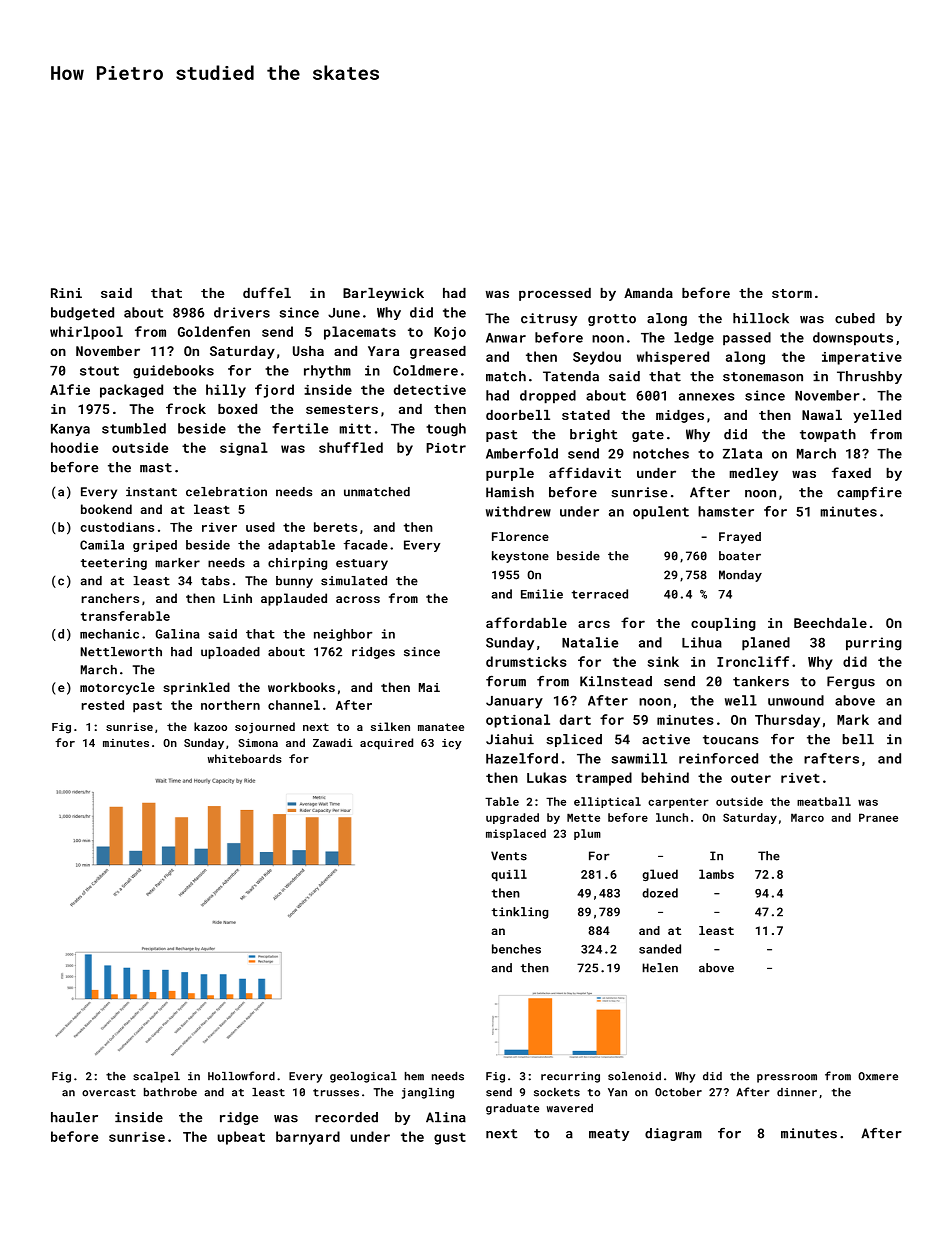  I want to click on trusses, so click(336, 1093).
